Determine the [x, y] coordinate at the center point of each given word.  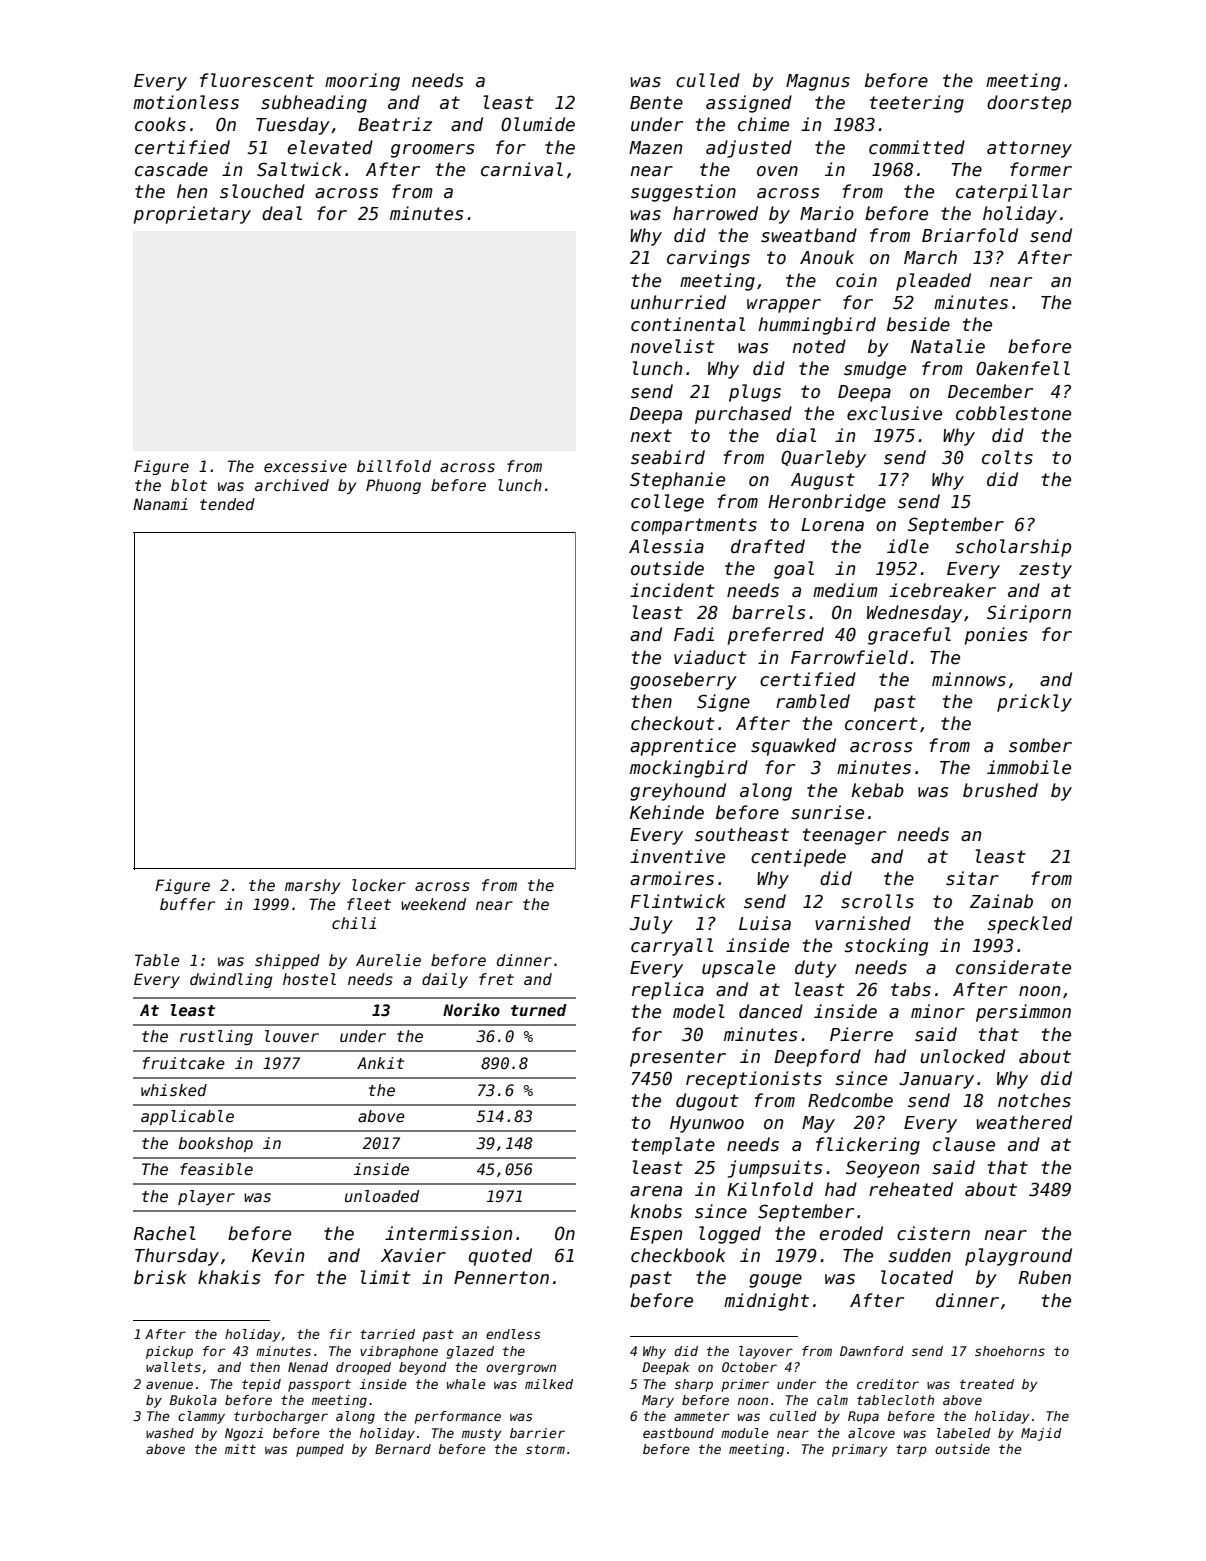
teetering [917, 104]
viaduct [710, 657]
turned [539, 1010]
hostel [309, 979]
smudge [875, 370]
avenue [169, 1385]
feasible [216, 1169]
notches [1034, 1100]
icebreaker [942, 590]
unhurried [678, 302]
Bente [656, 103]
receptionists [754, 1080]
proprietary [192, 215]
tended [227, 504]
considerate [1013, 967]
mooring [362, 82]
